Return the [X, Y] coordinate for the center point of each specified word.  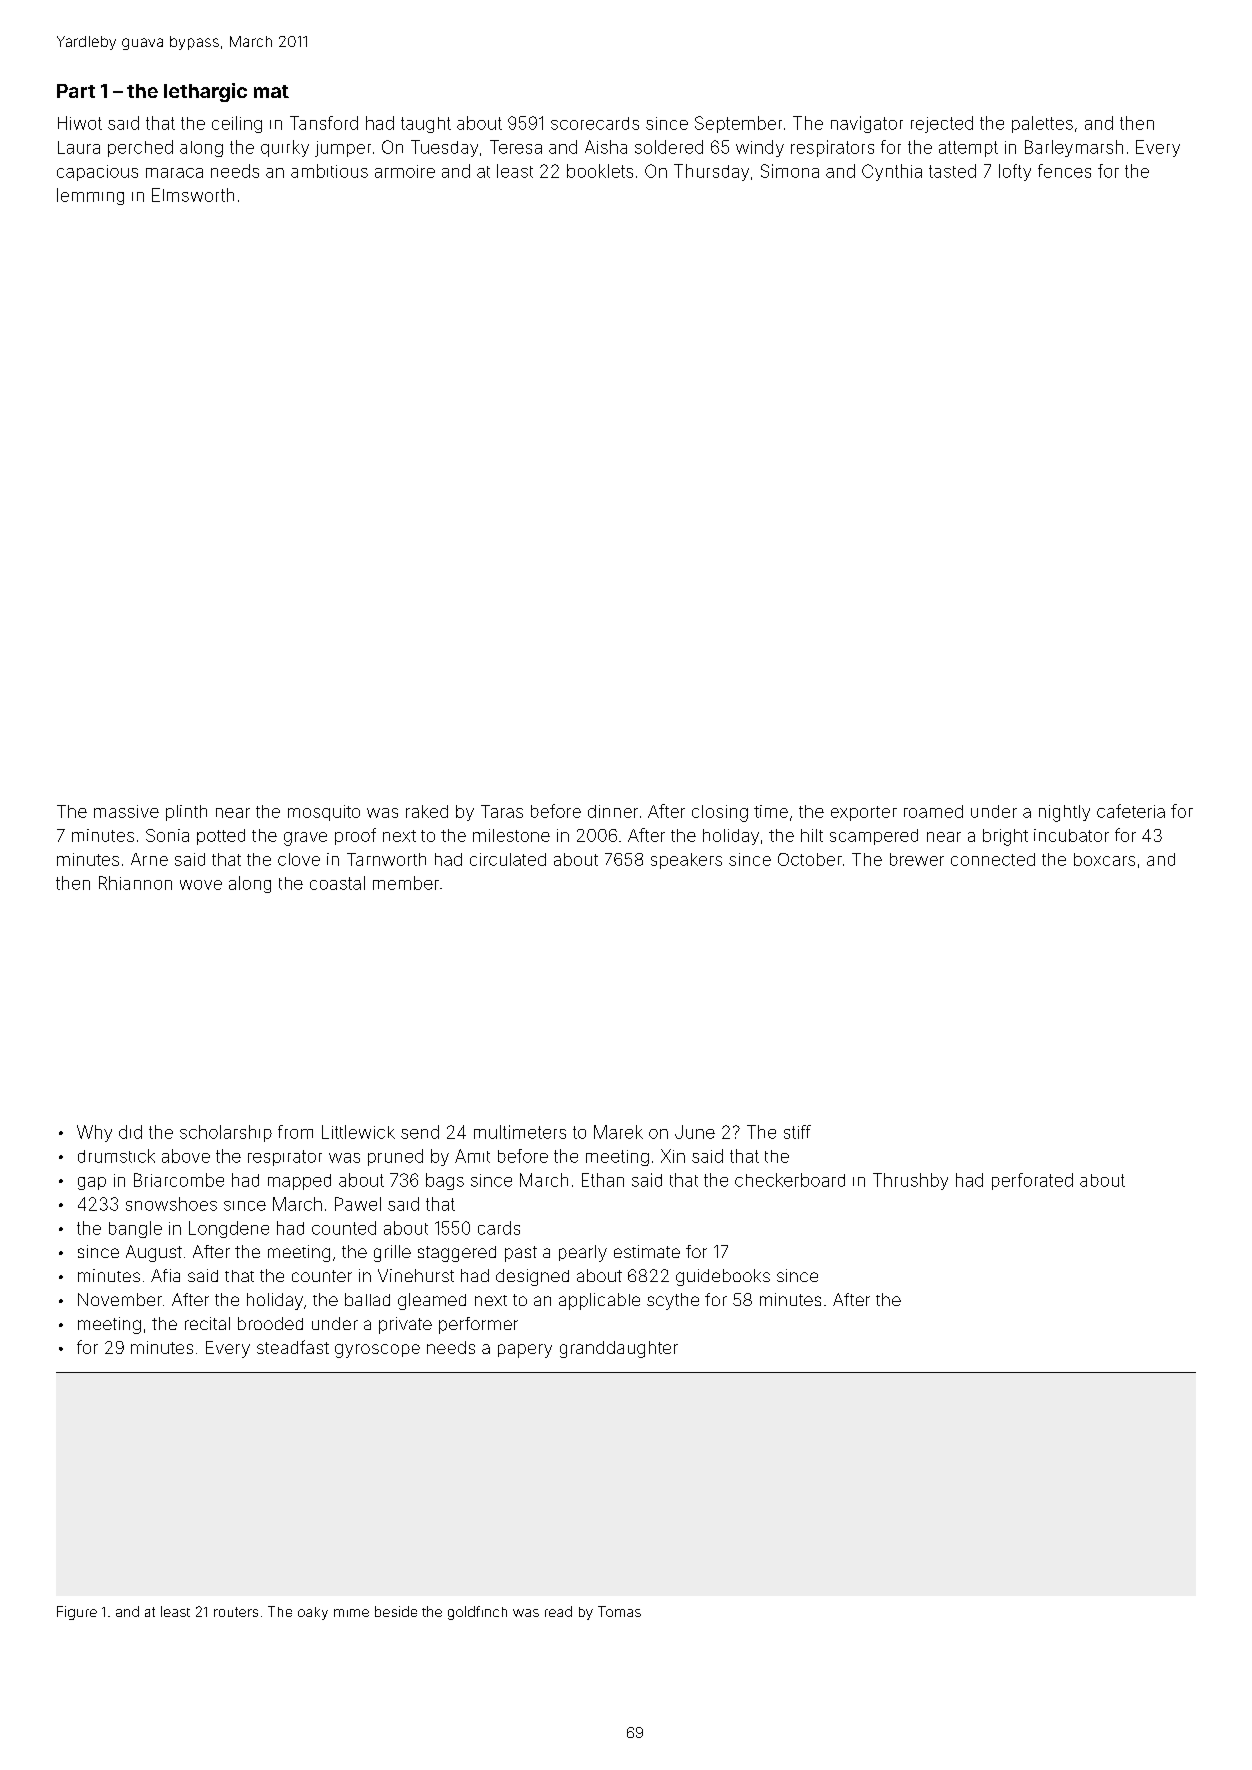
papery [525, 1351]
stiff [797, 1132]
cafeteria [1131, 811]
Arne [149, 859]
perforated [1032, 1181]
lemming [90, 196]
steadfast [293, 1347]
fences [1064, 171]
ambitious [329, 171]
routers [236, 1612]
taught [426, 125]
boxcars [1104, 859]
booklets [600, 171]
